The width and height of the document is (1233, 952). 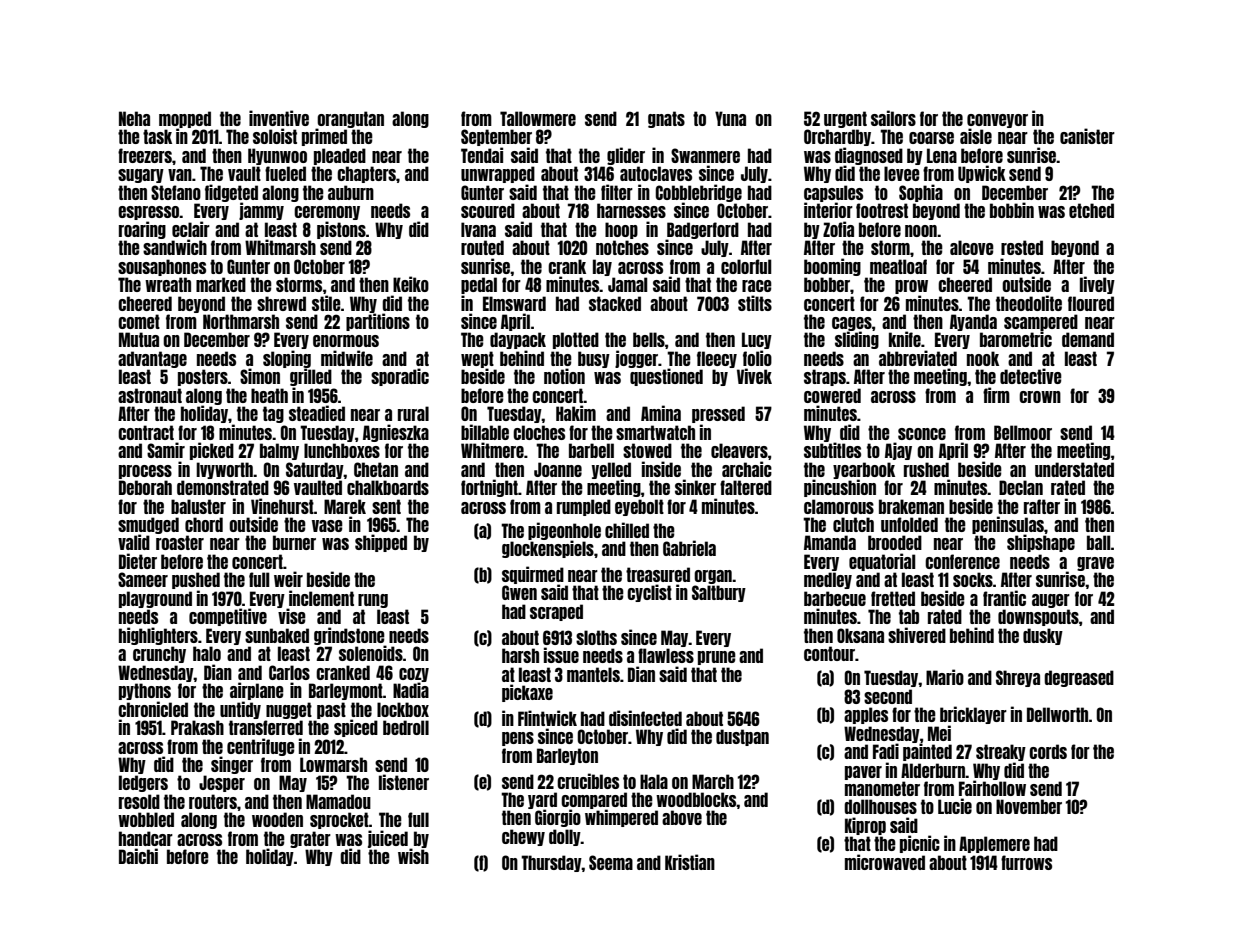 I want to click on Daichi, so click(x=138, y=856).
